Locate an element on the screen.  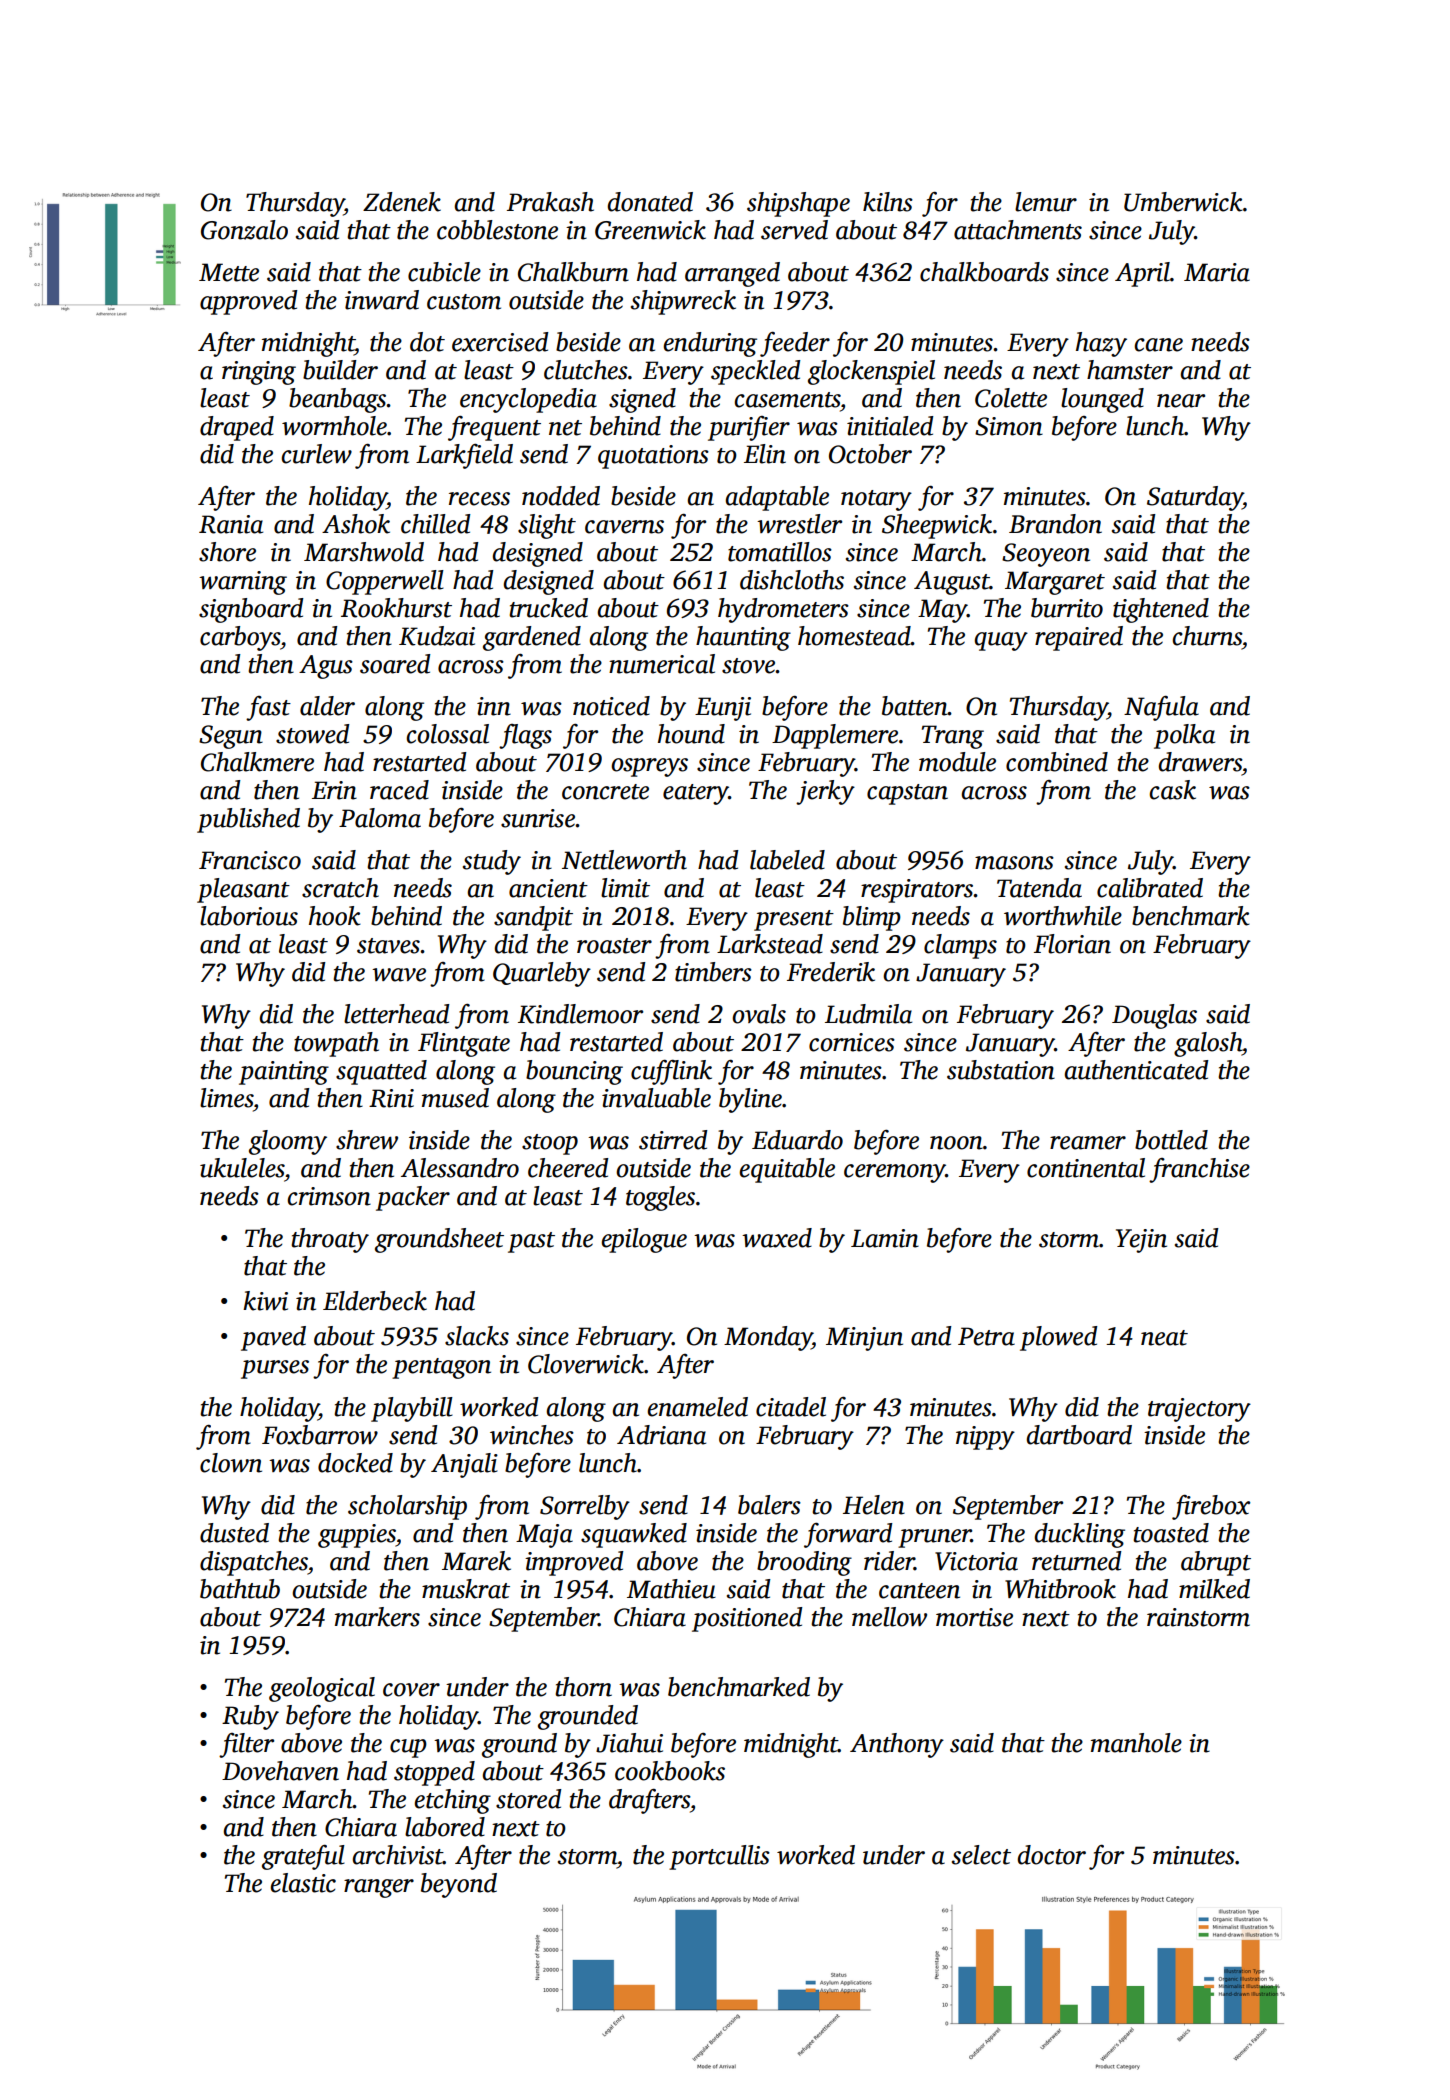
slacks is located at coordinates (477, 1336).
